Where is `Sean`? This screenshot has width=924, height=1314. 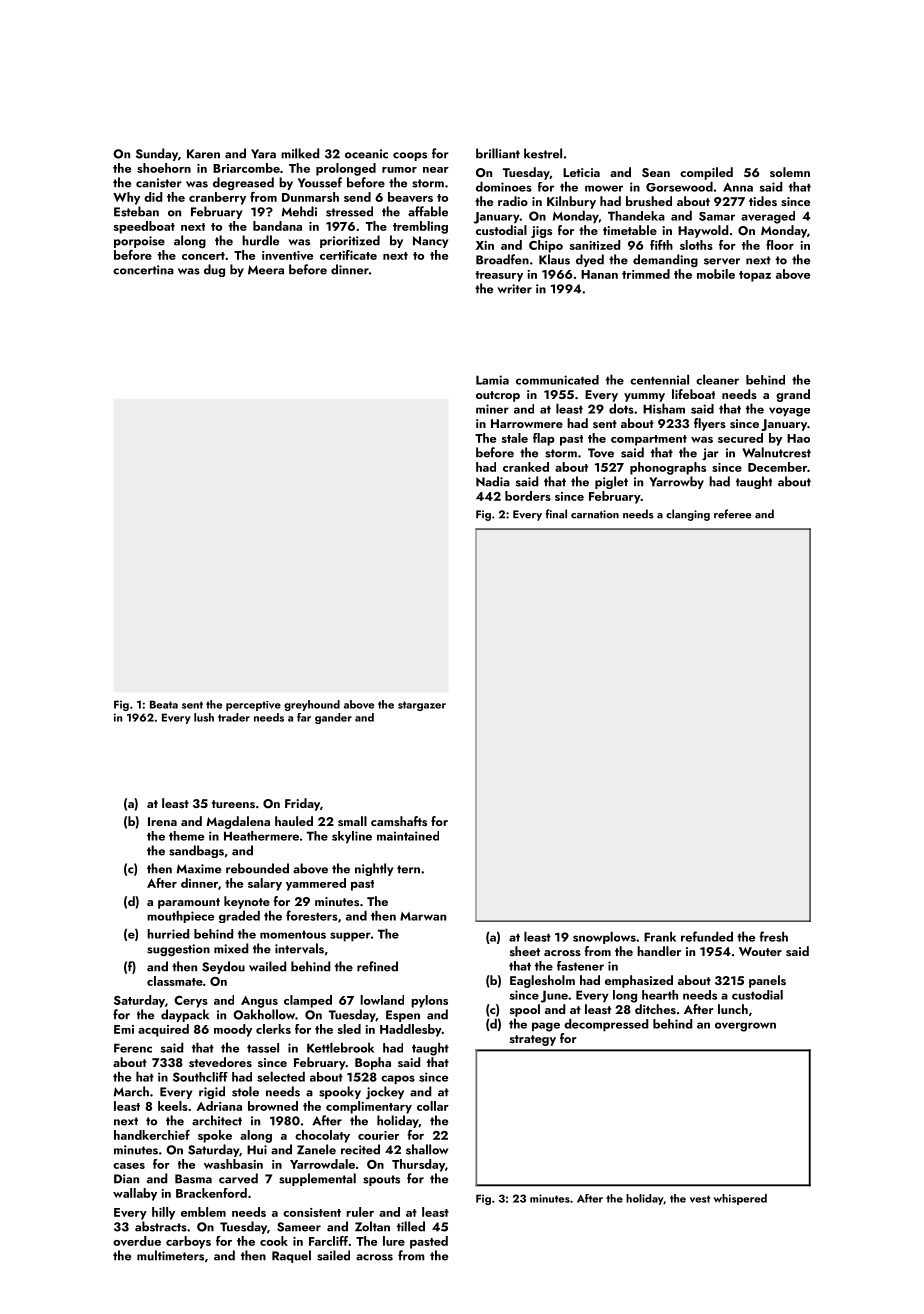
Sean is located at coordinates (656, 173).
